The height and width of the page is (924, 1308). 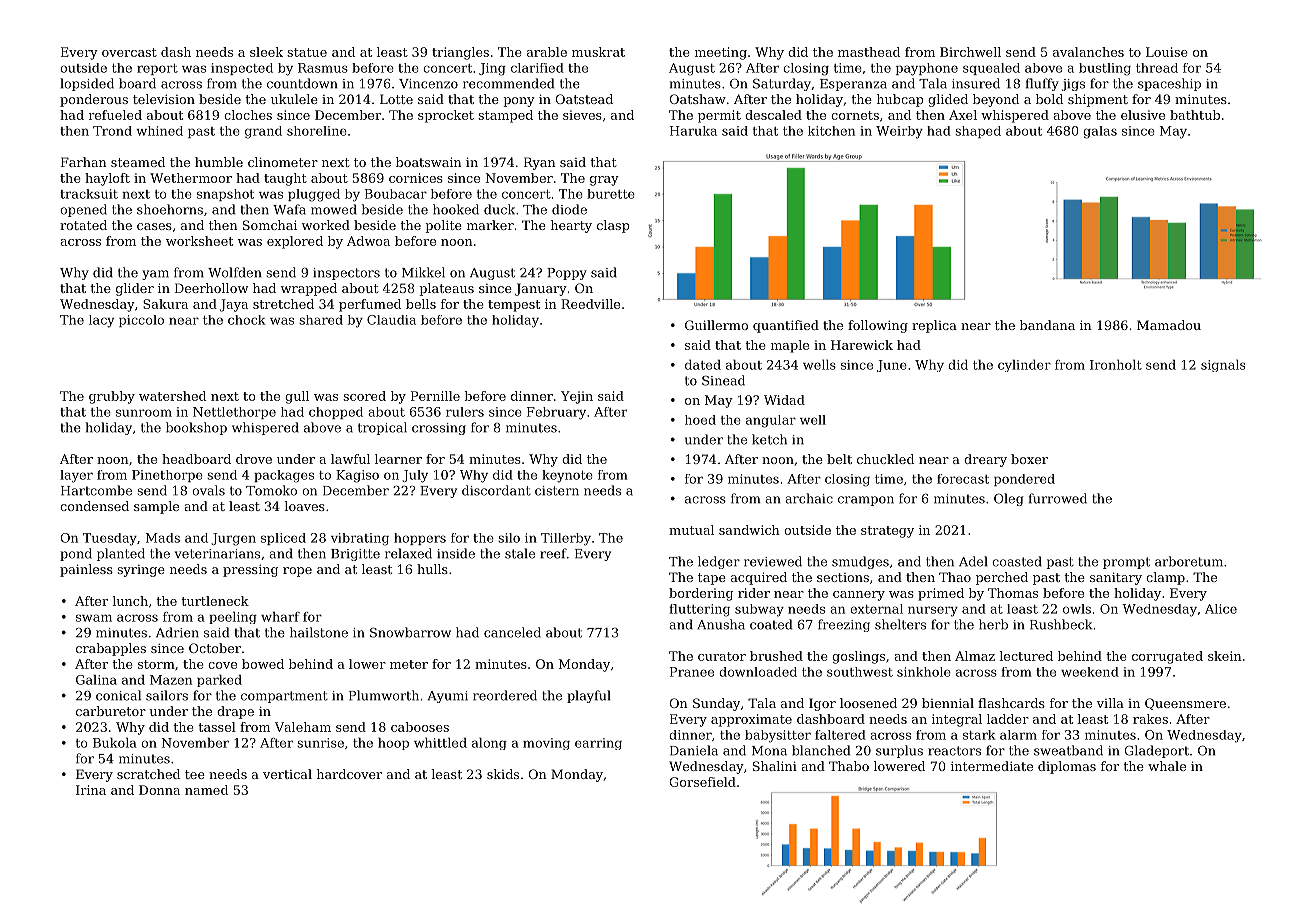 I want to click on carburetor, so click(x=111, y=711).
